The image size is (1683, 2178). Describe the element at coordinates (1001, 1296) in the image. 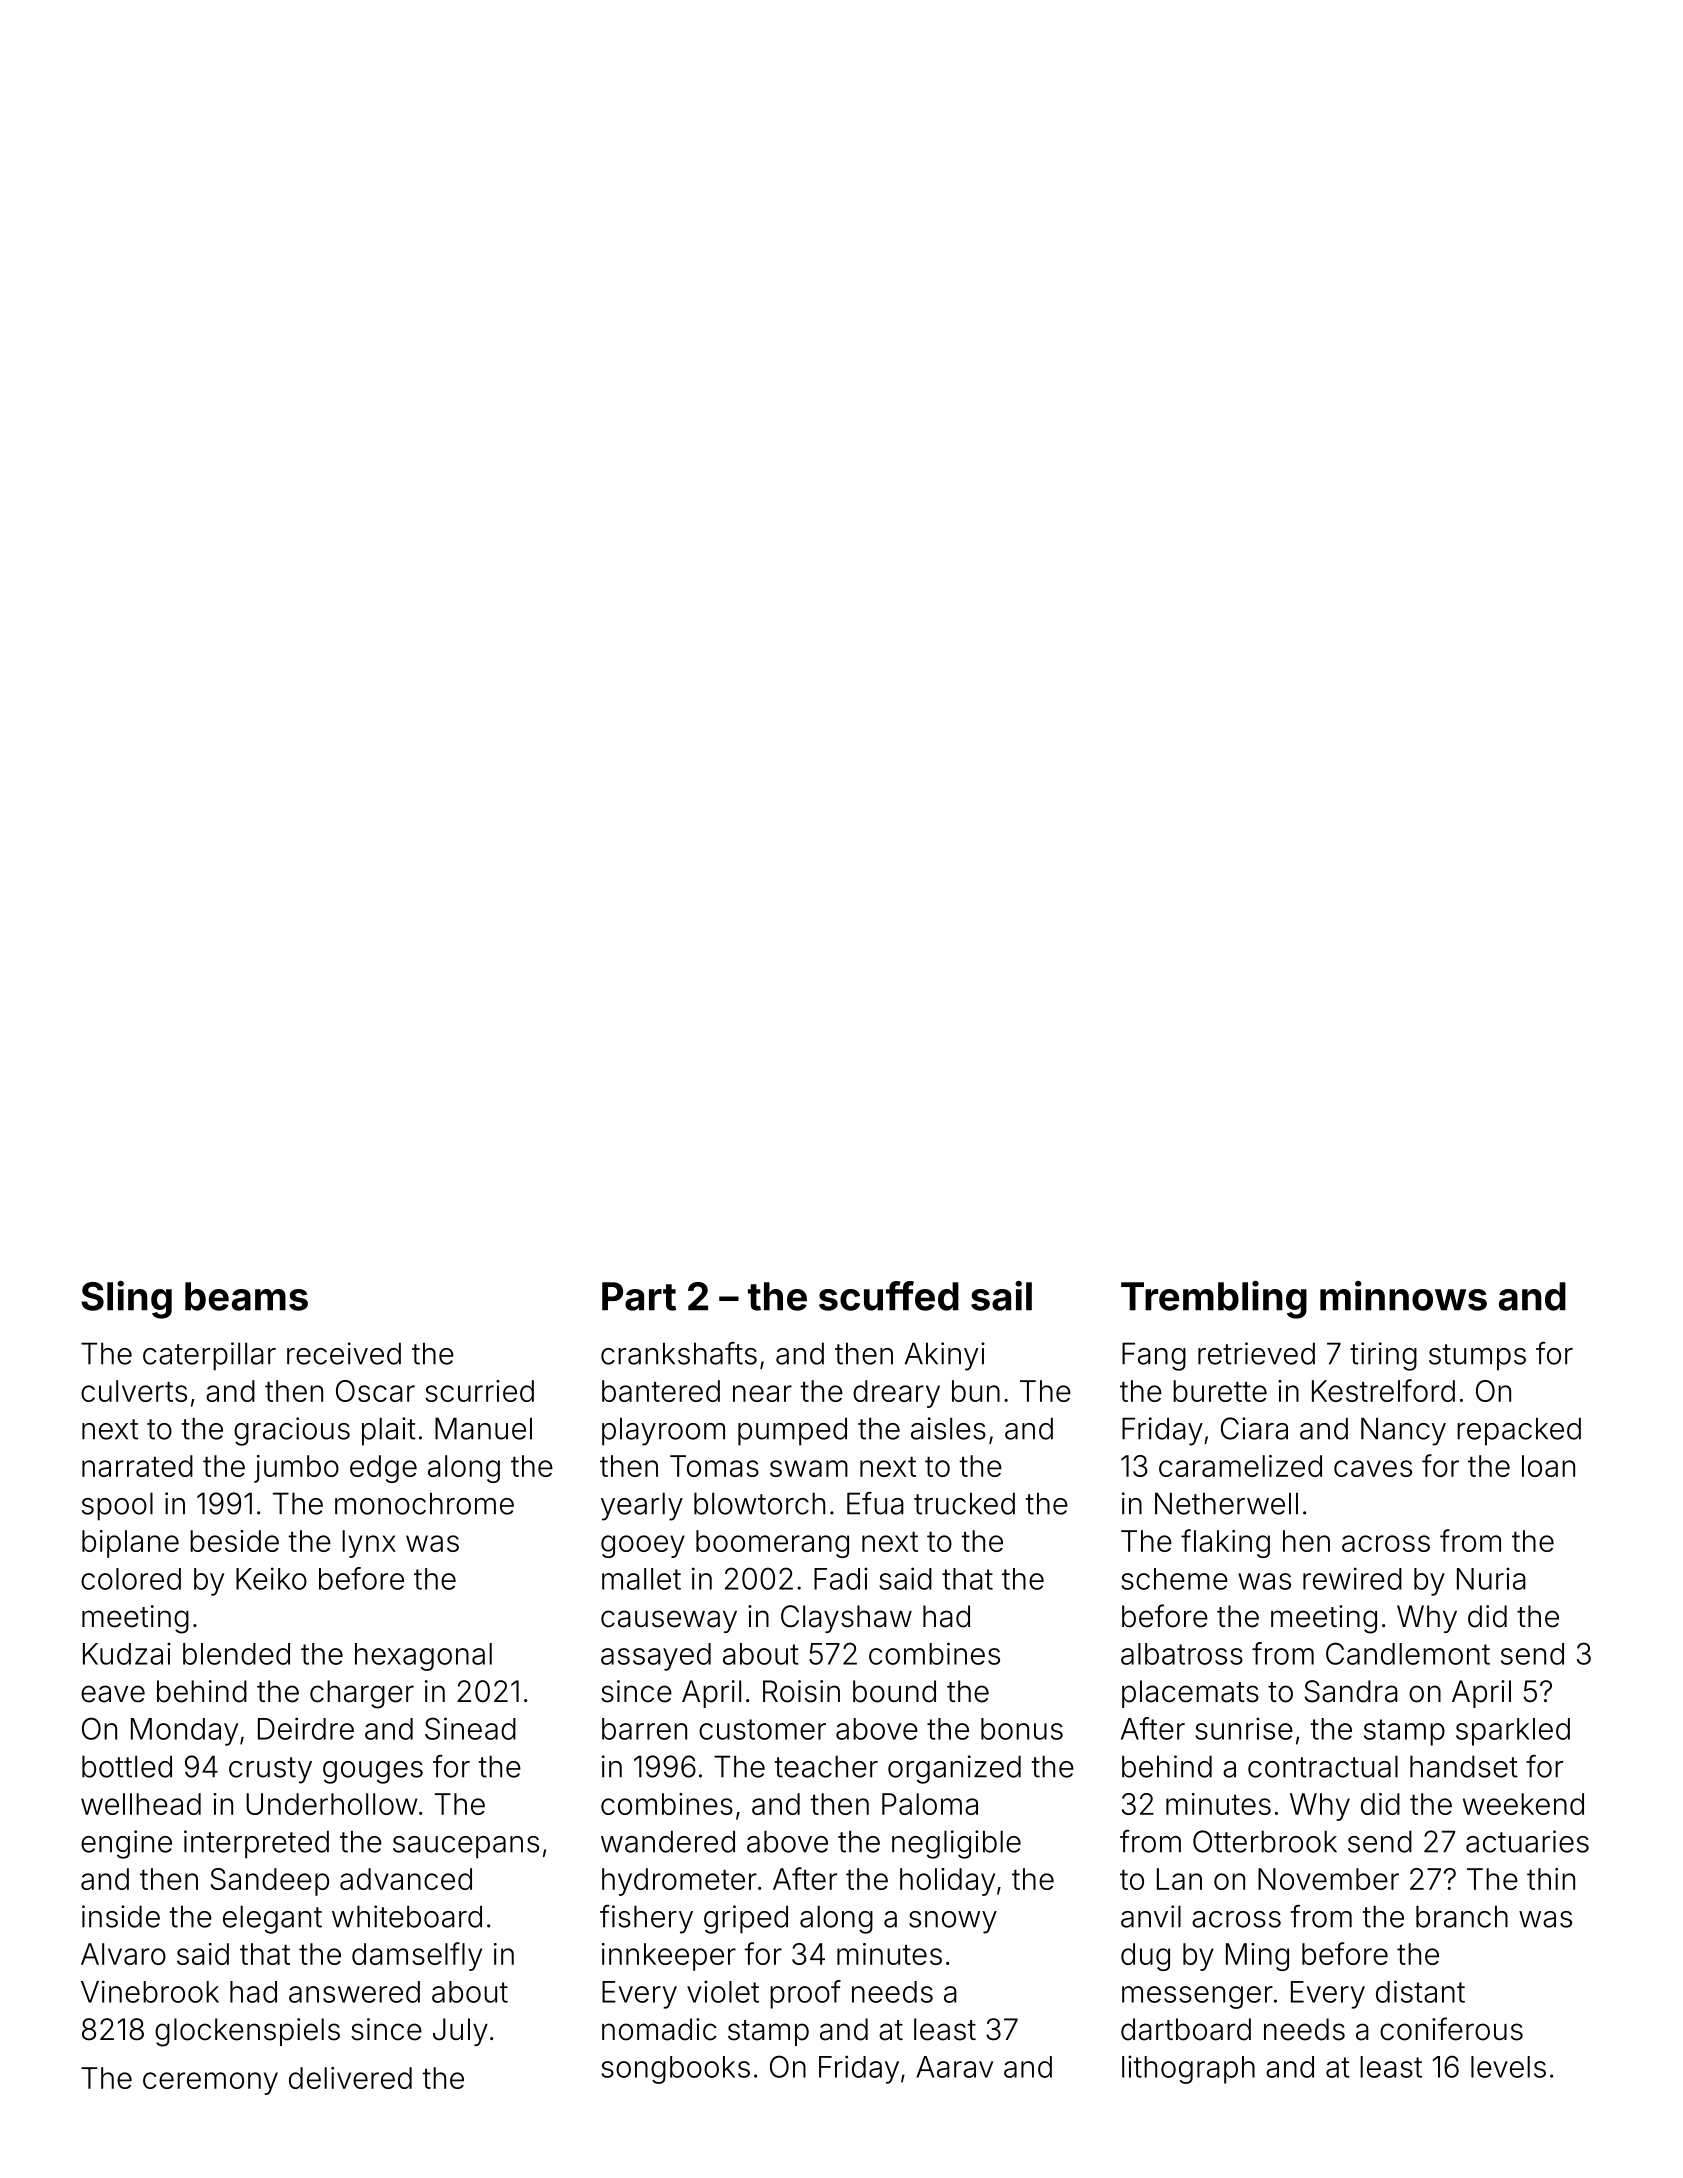

I see `sail` at that location.
